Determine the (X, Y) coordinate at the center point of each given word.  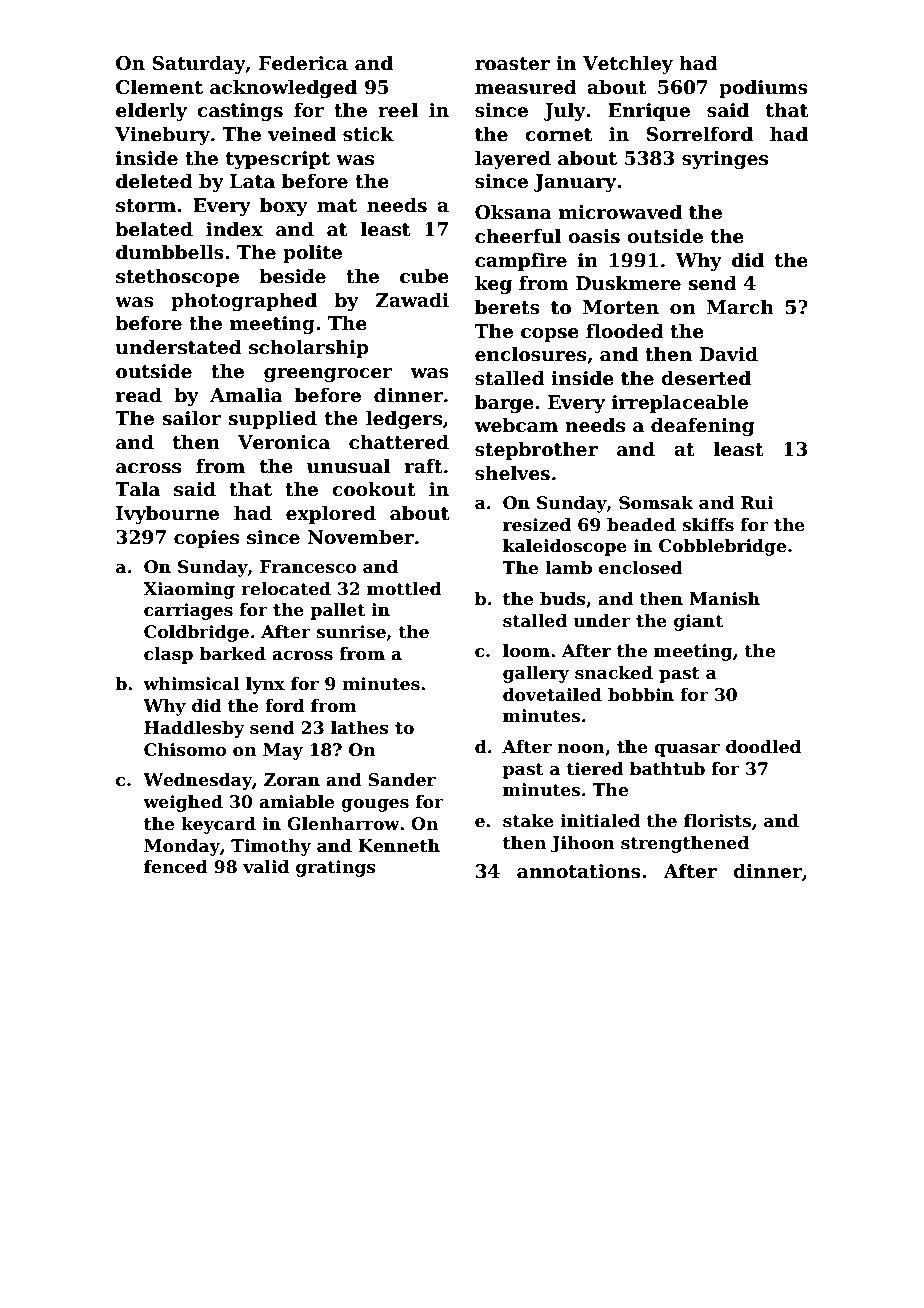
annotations (579, 871)
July (564, 111)
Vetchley (628, 64)
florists (717, 821)
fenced (176, 867)
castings (240, 112)
